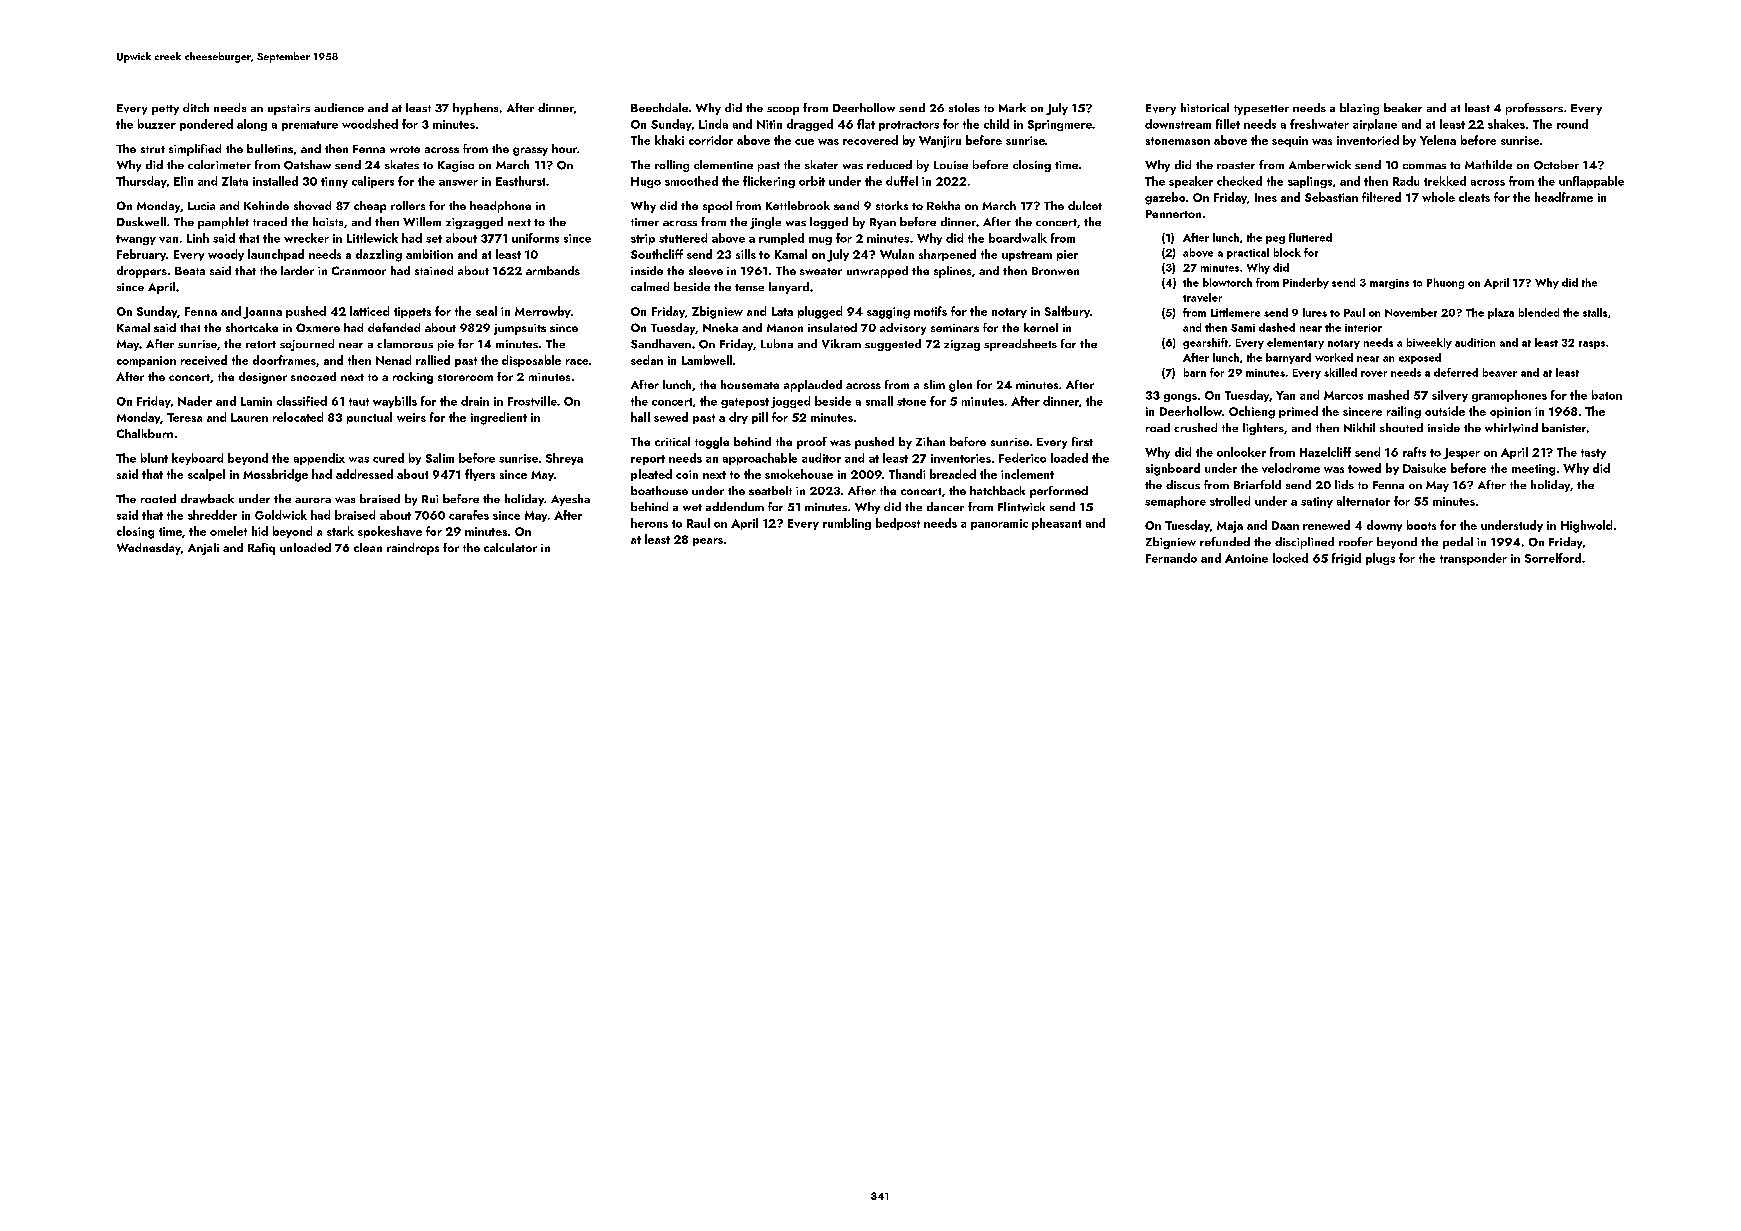  I want to click on seminars, so click(955, 328).
